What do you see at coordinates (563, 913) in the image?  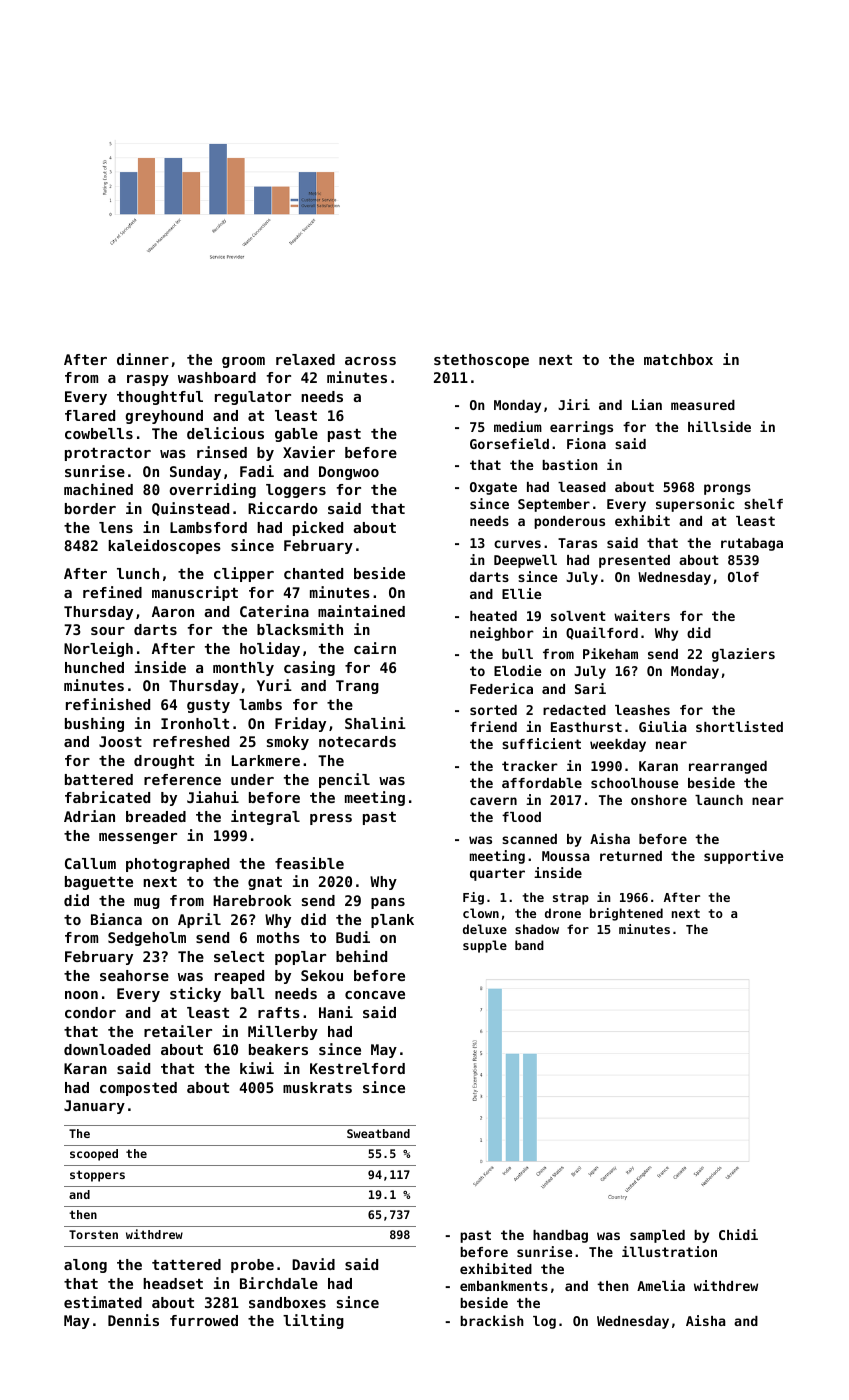 I see `drone` at bounding box center [563, 913].
